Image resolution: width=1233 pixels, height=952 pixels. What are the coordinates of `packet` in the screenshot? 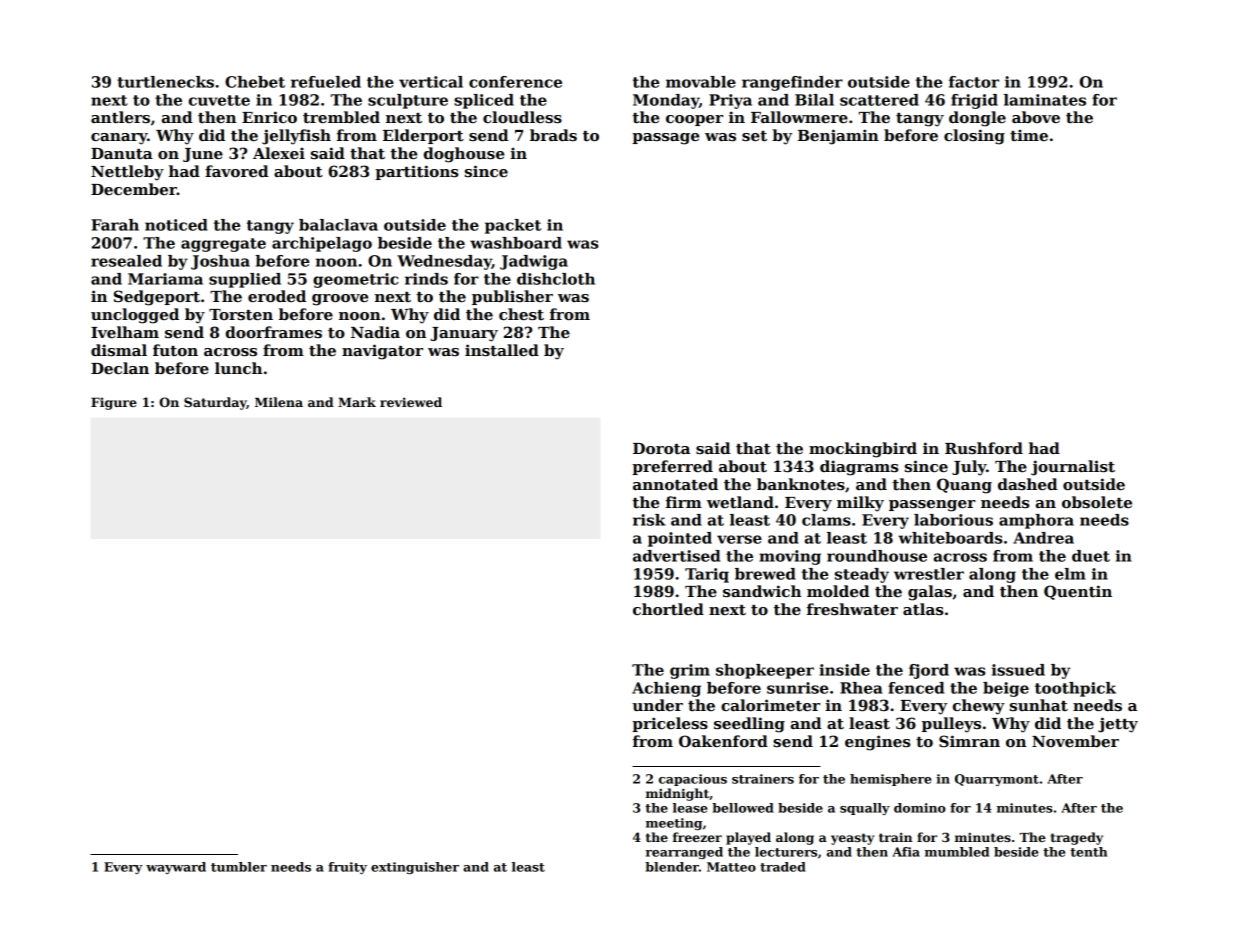 It's located at (513, 226).
